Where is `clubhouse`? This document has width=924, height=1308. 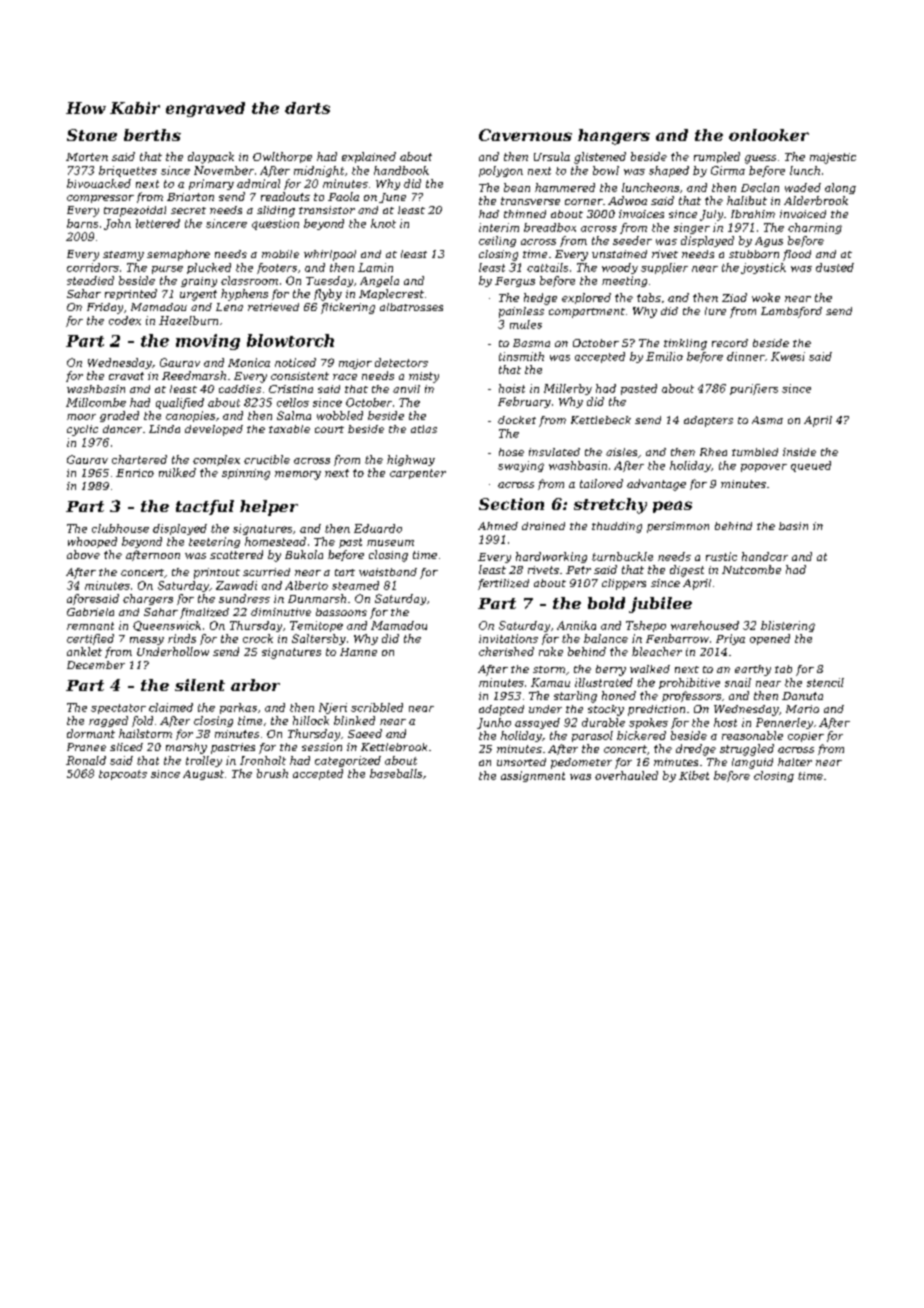 clubhouse is located at coordinates (120, 528).
